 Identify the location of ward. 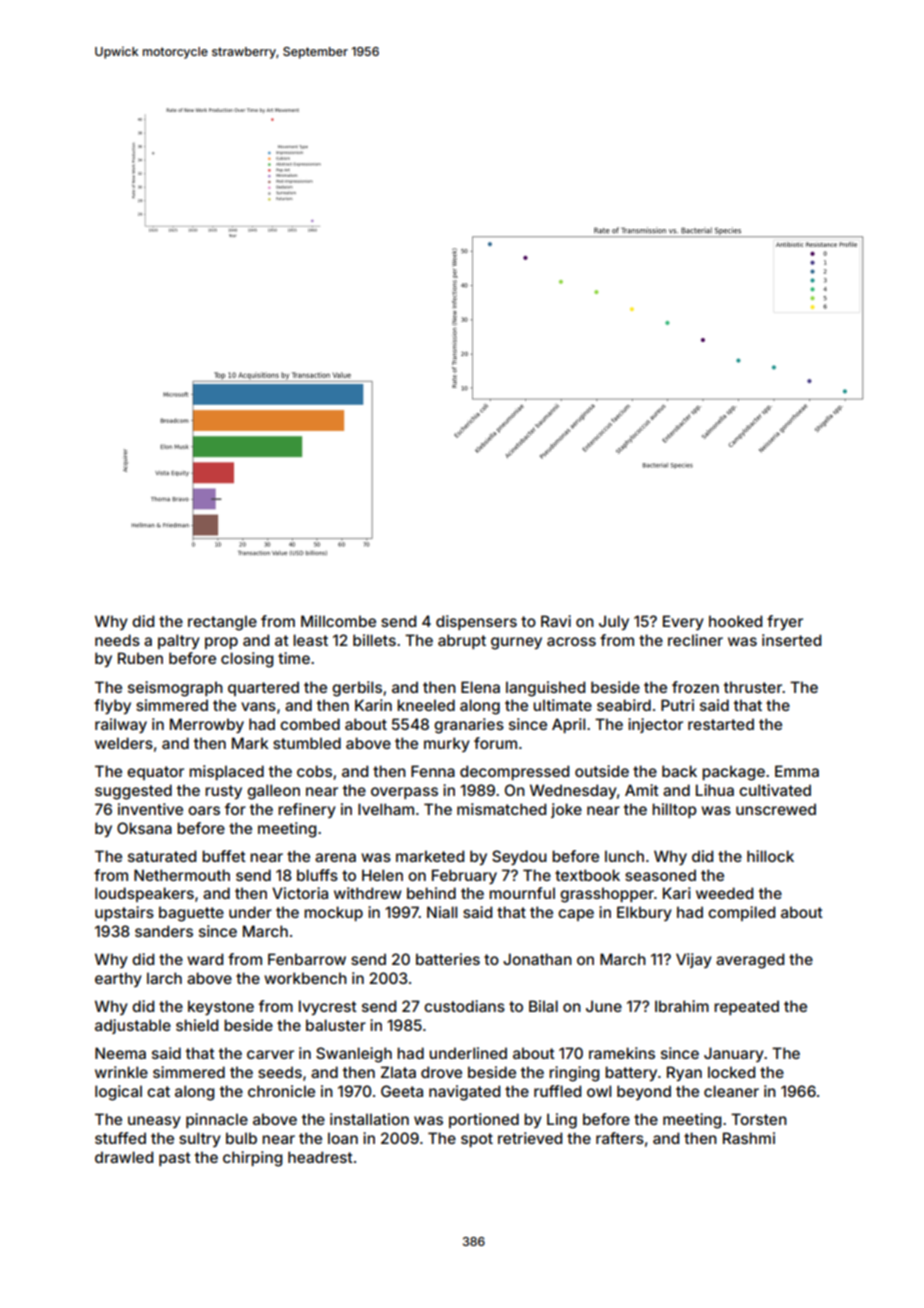
(205, 959).
